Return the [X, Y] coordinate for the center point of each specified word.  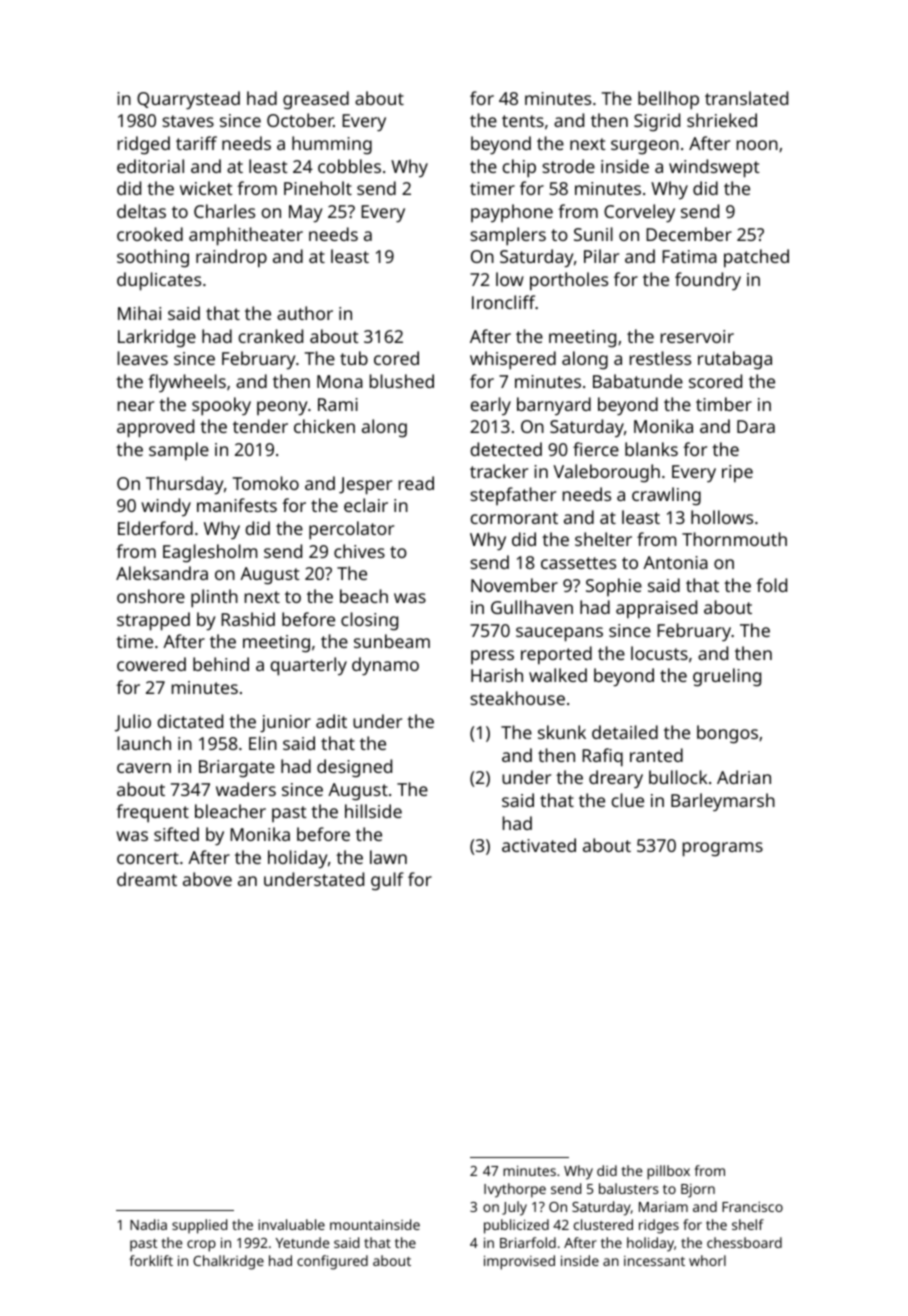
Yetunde [302, 1242]
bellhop [668, 100]
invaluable [291, 1224]
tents [523, 121]
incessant [654, 1261]
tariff [196, 143]
